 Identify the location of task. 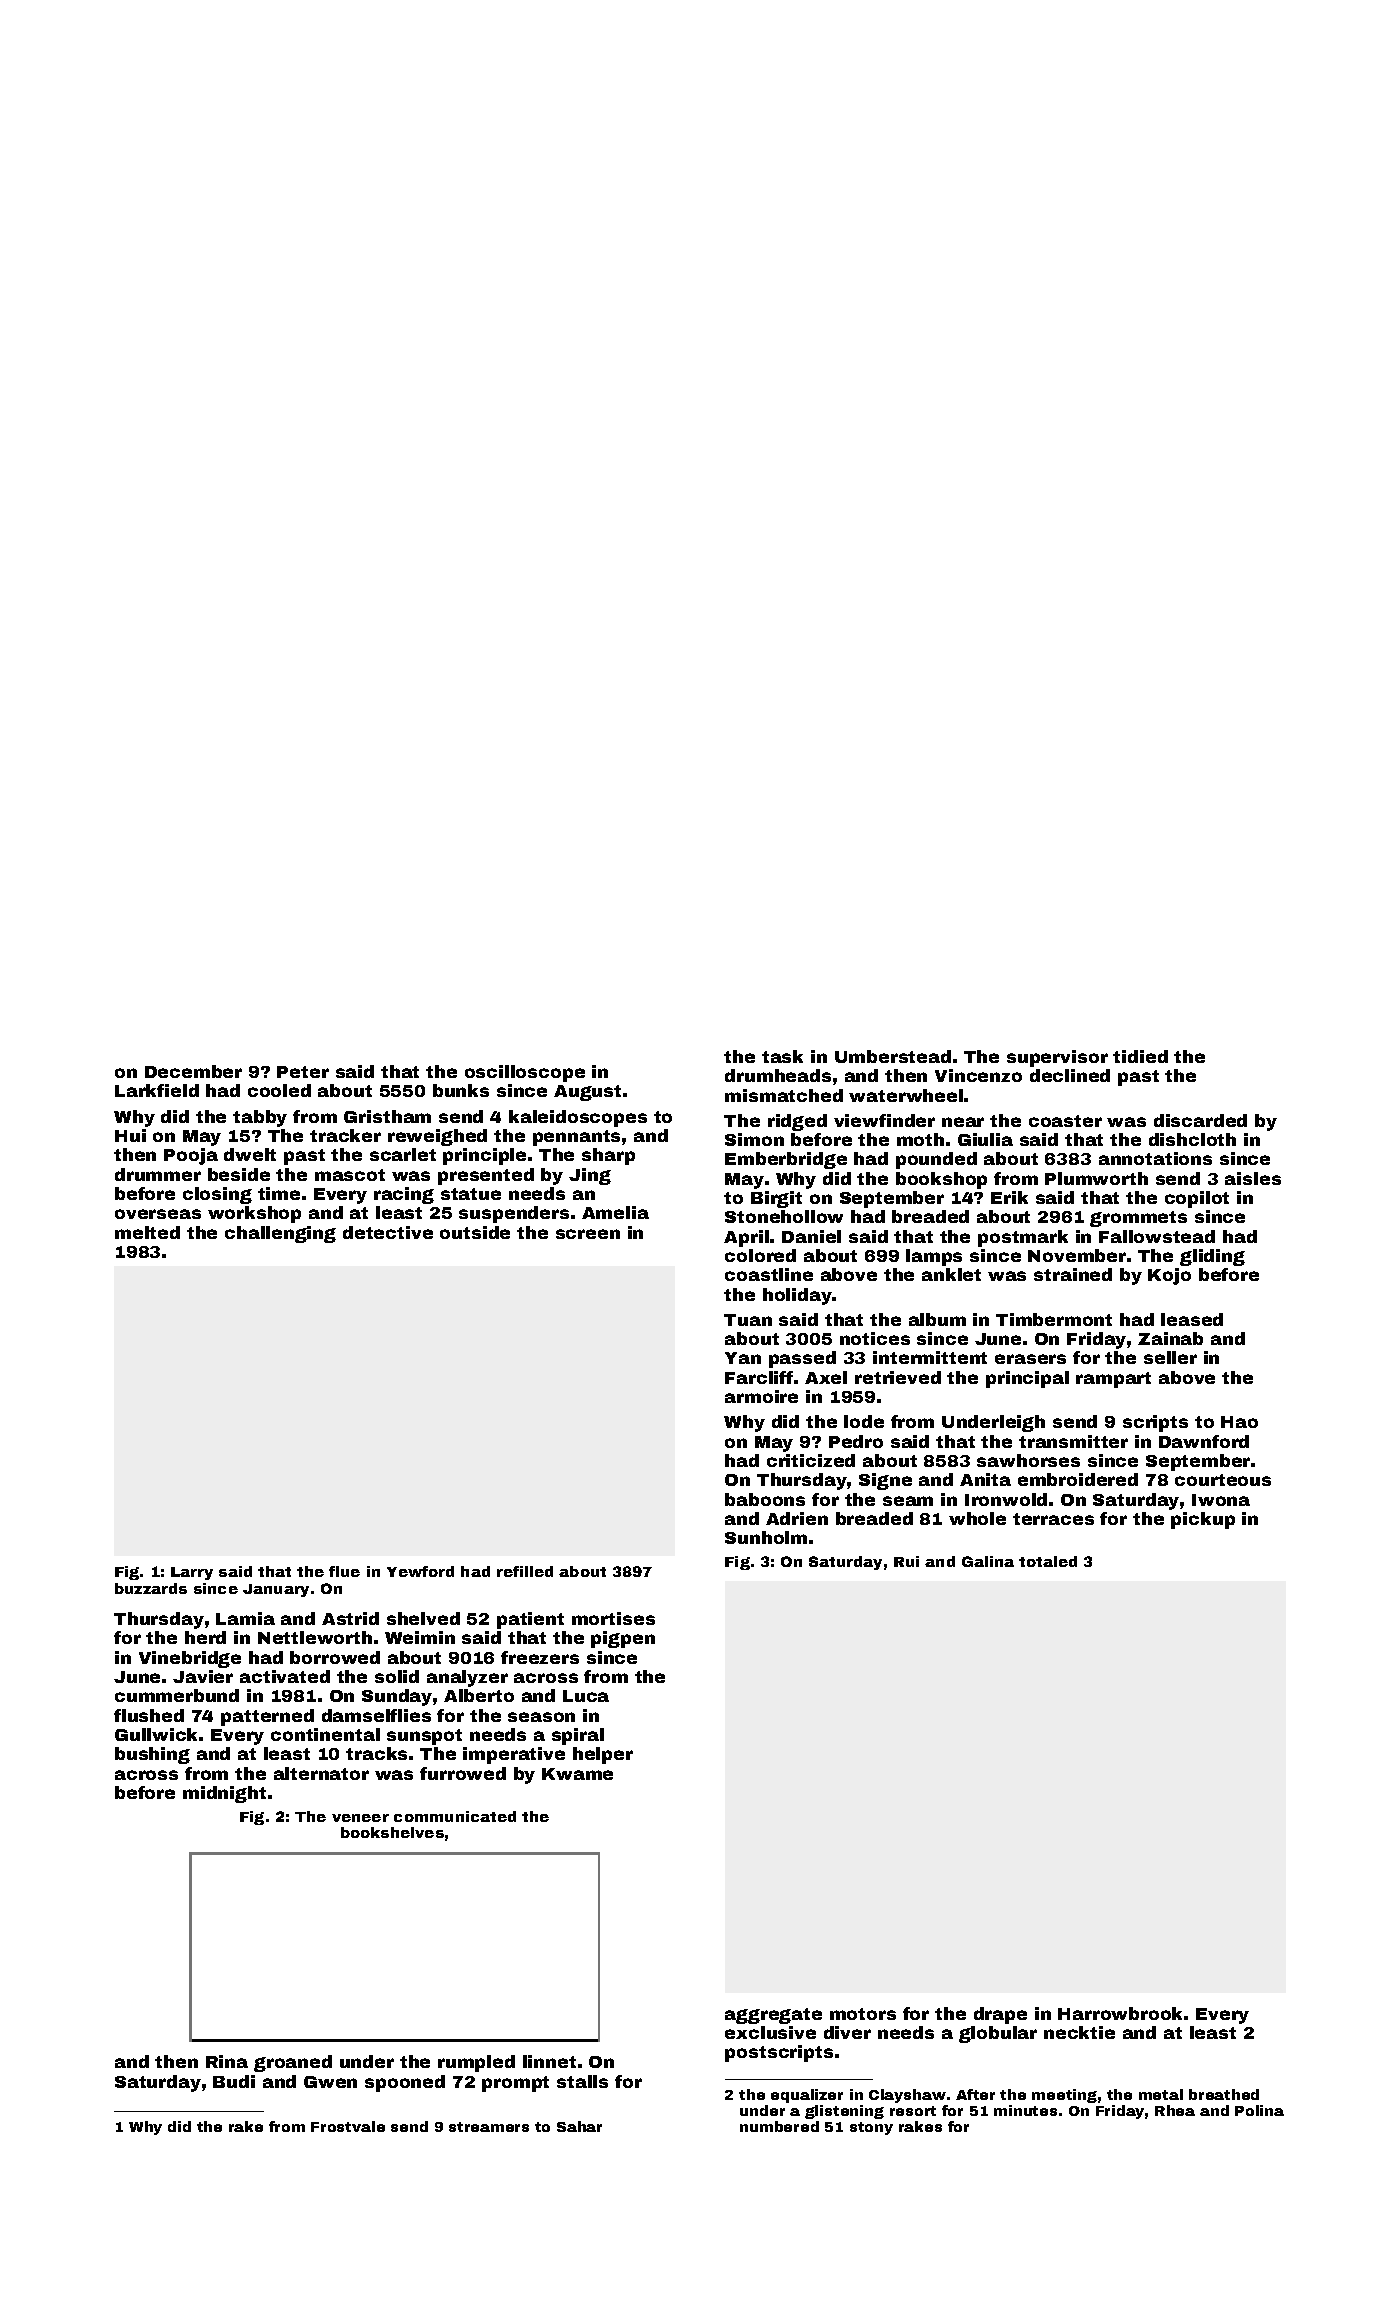
(782, 1056).
